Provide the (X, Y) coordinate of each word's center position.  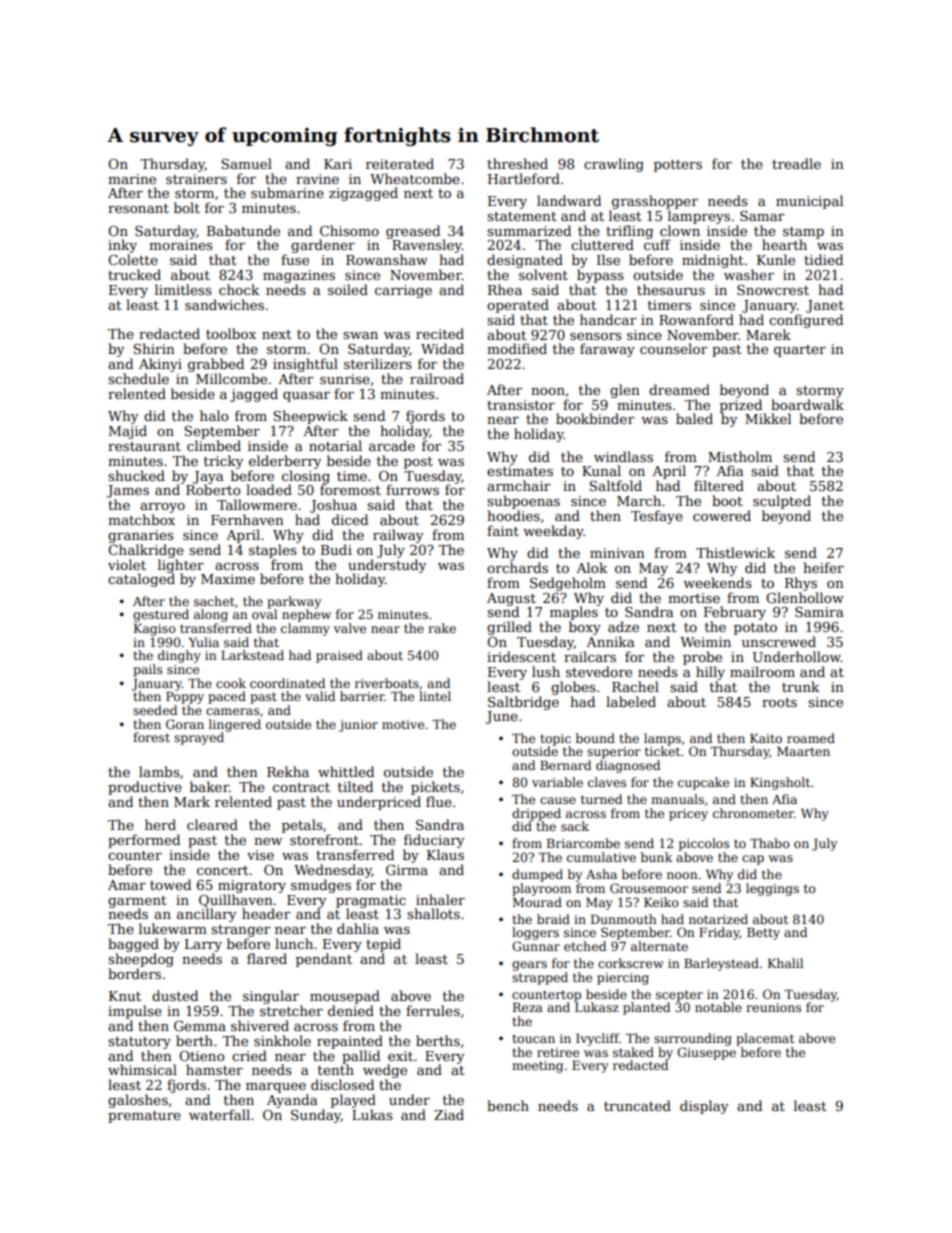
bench (508, 1105)
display (704, 1107)
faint (503, 530)
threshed (517, 163)
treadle (796, 163)
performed (144, 841)
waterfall (219, 1114)
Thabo (770, 843)
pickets (435, 788)
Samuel (246, 163)
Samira (819, 612)
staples (273, 551)
